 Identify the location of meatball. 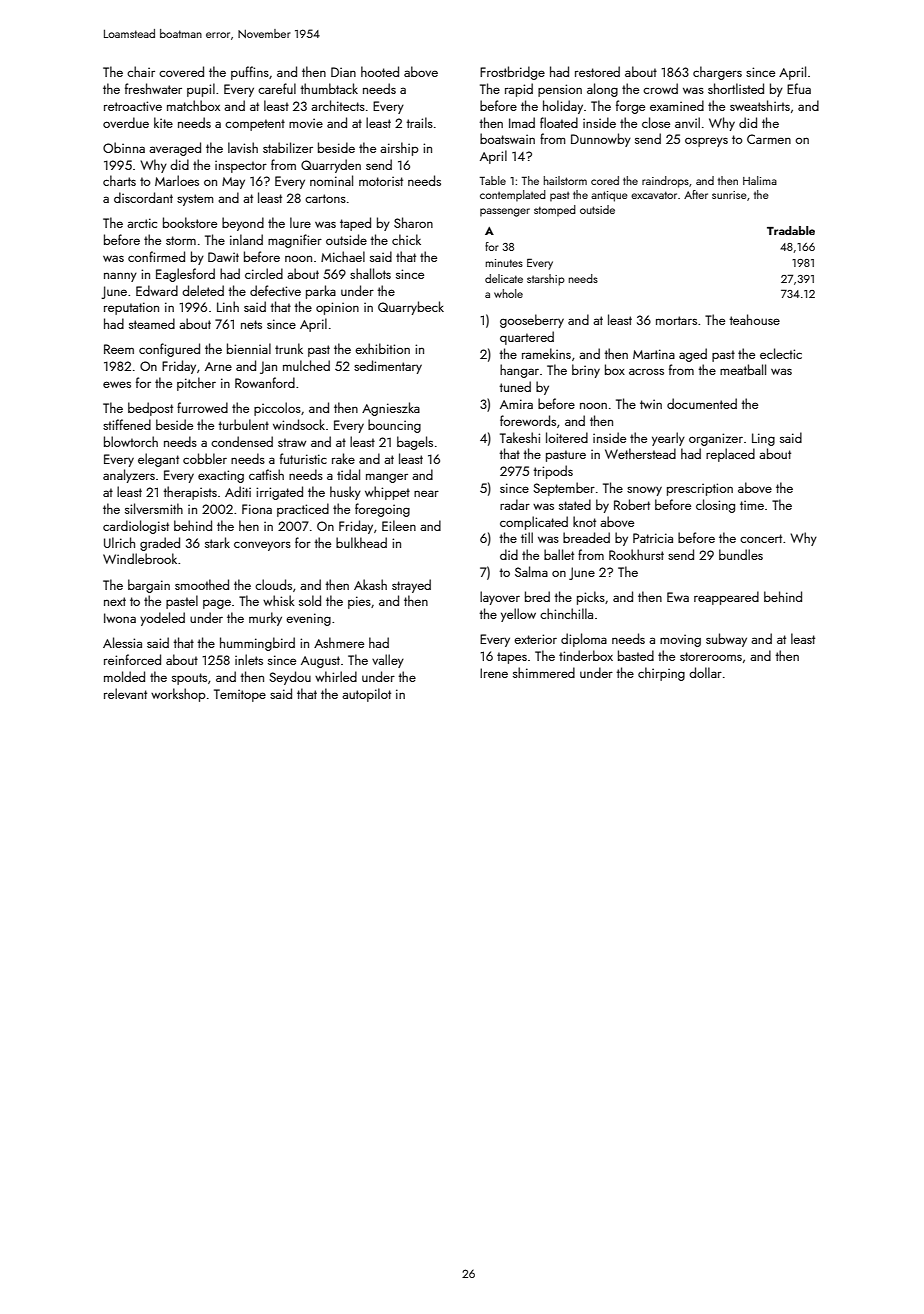
(743, 369).
